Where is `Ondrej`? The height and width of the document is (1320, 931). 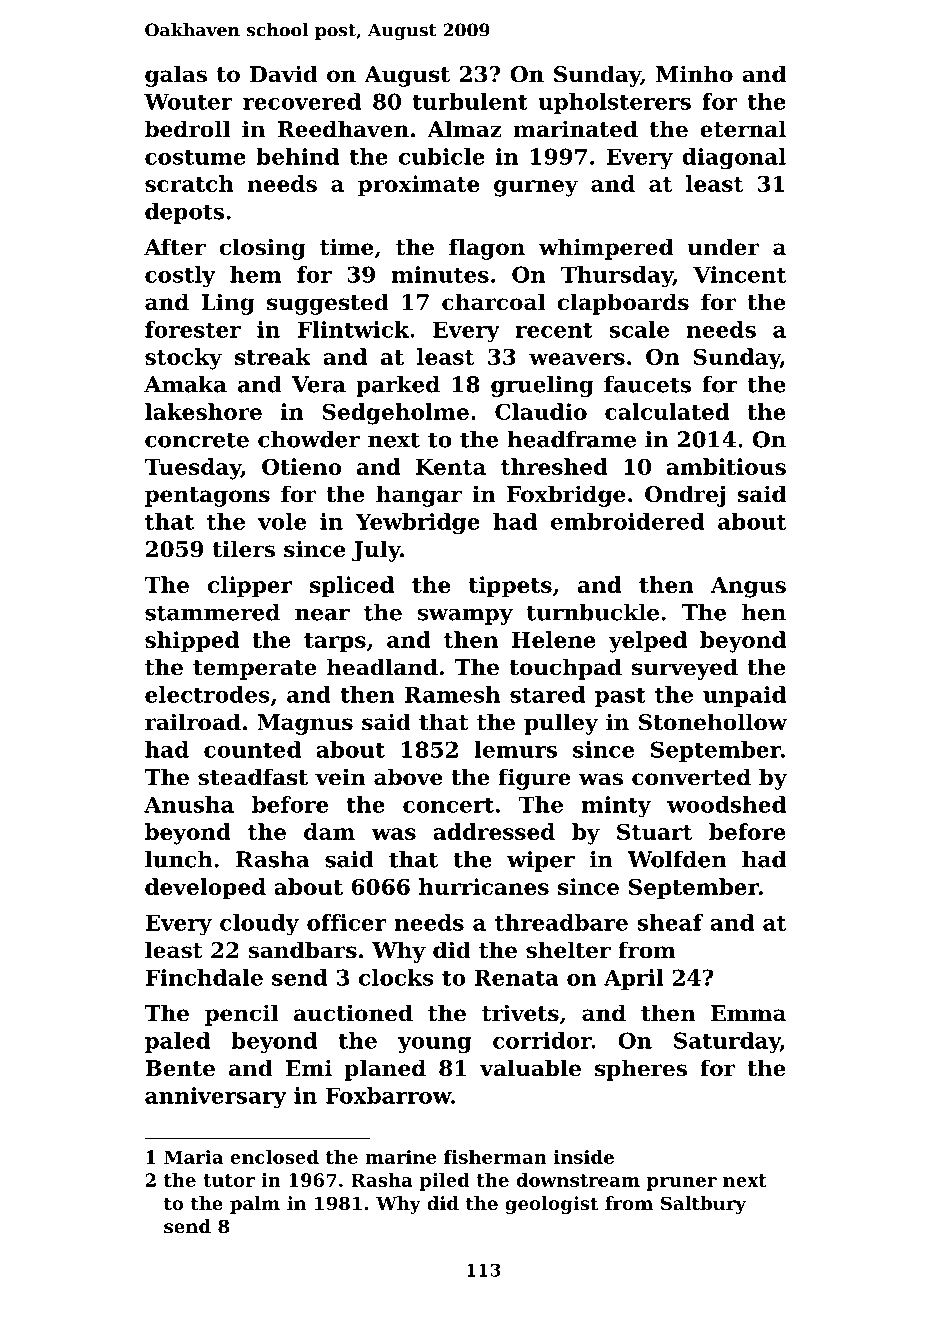
Ondrej is located at coordinates (685, 496).
